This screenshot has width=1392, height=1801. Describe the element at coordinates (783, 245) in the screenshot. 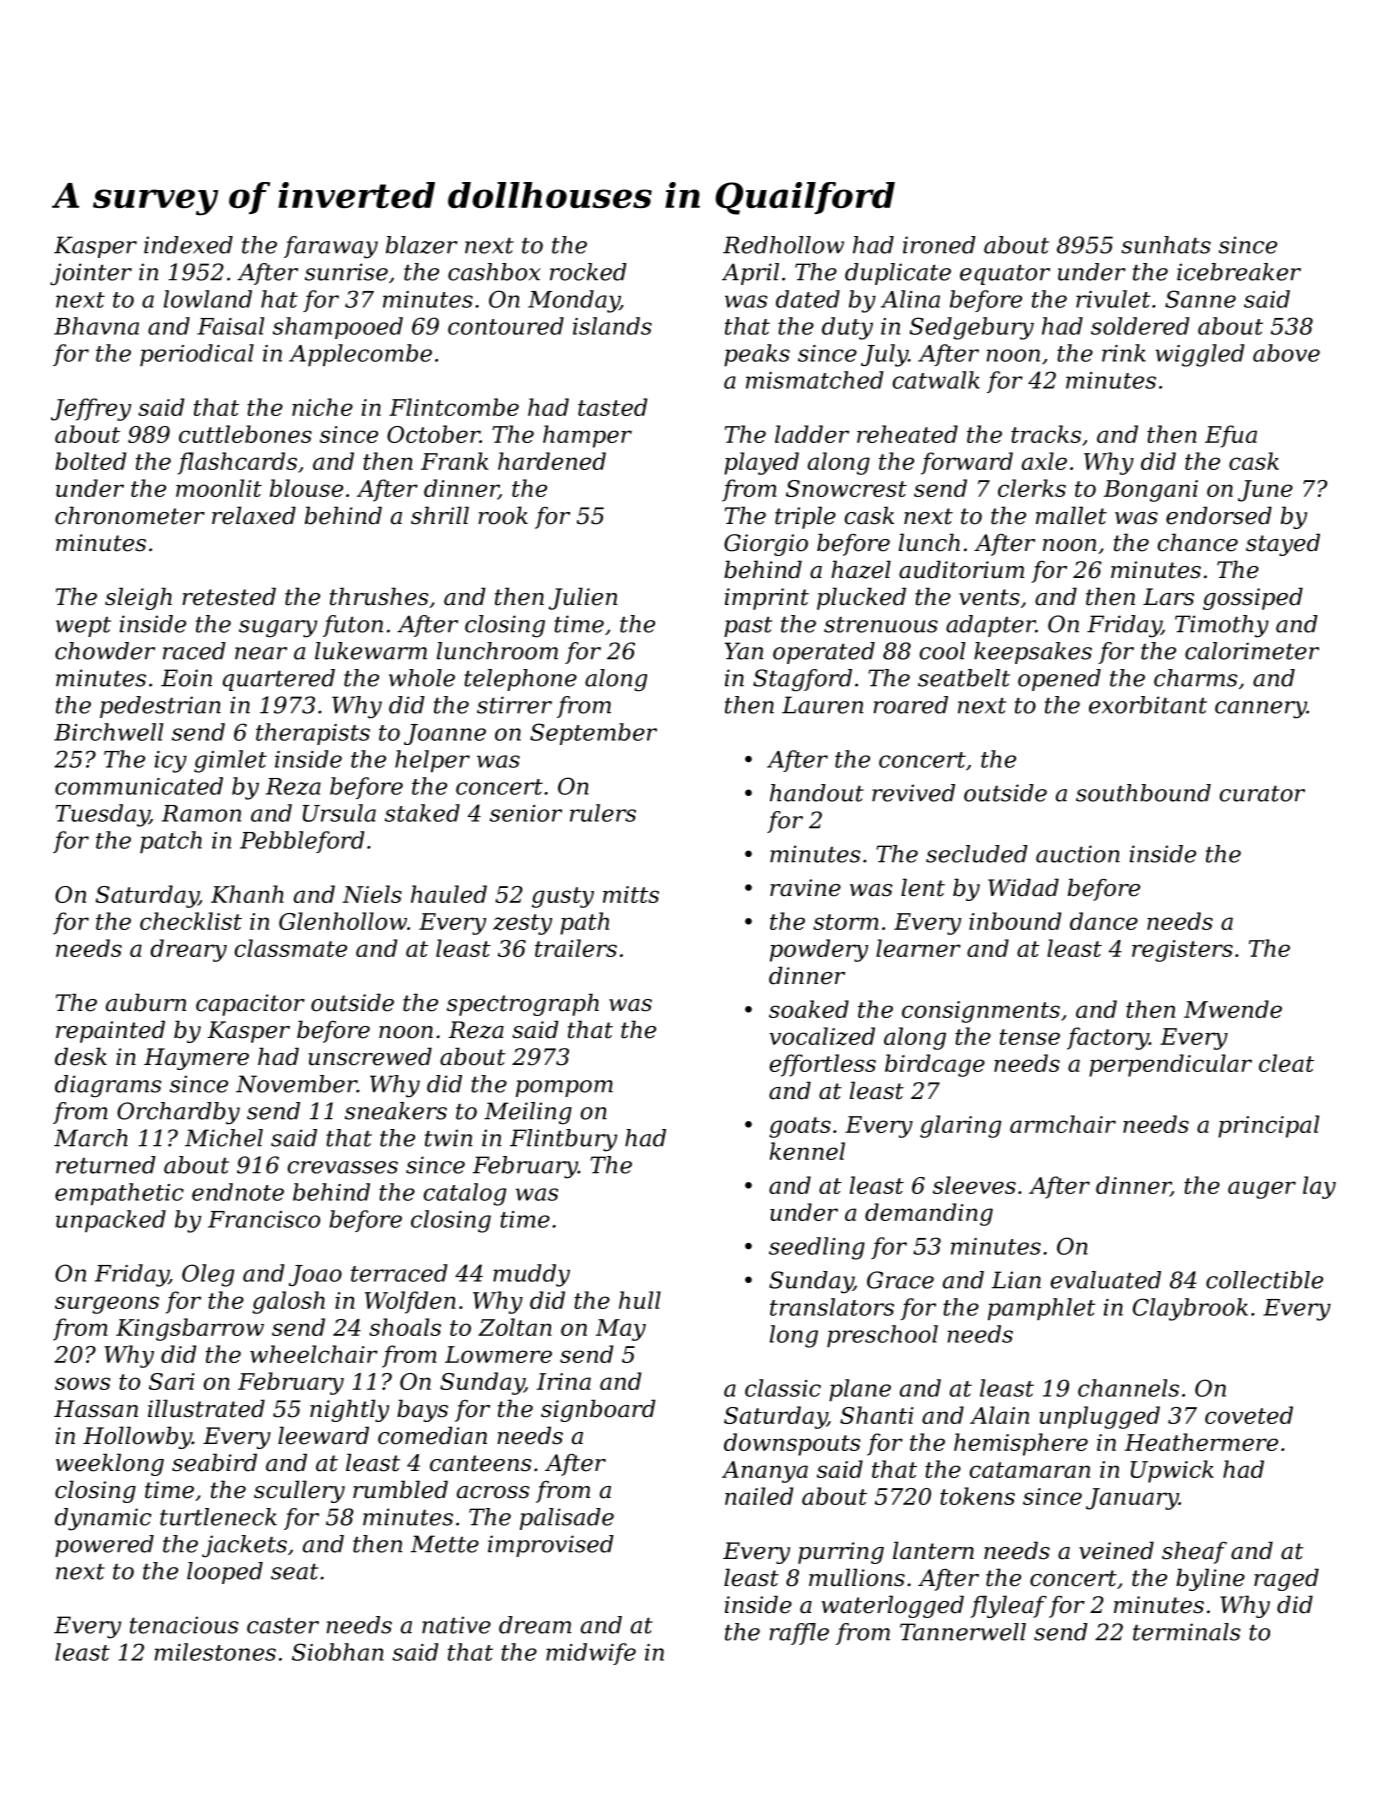

I see `Redhollow` at that location.
